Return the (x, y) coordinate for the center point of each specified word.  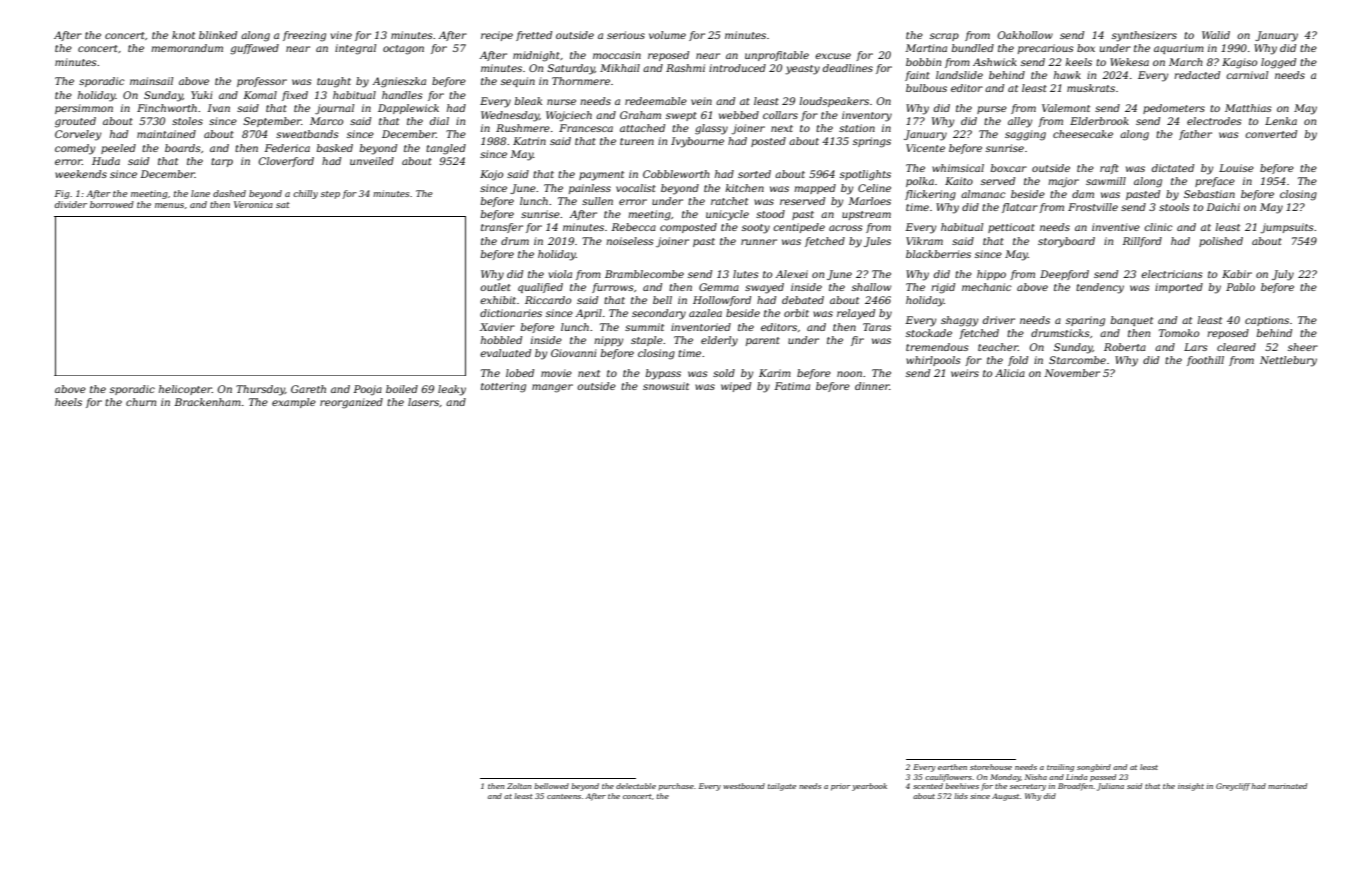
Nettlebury (1288, 361)
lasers (423, 402)
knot (183, 35)
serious (626, 35)
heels (68, 402)
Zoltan (519, 786)
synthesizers (1144, 36)
